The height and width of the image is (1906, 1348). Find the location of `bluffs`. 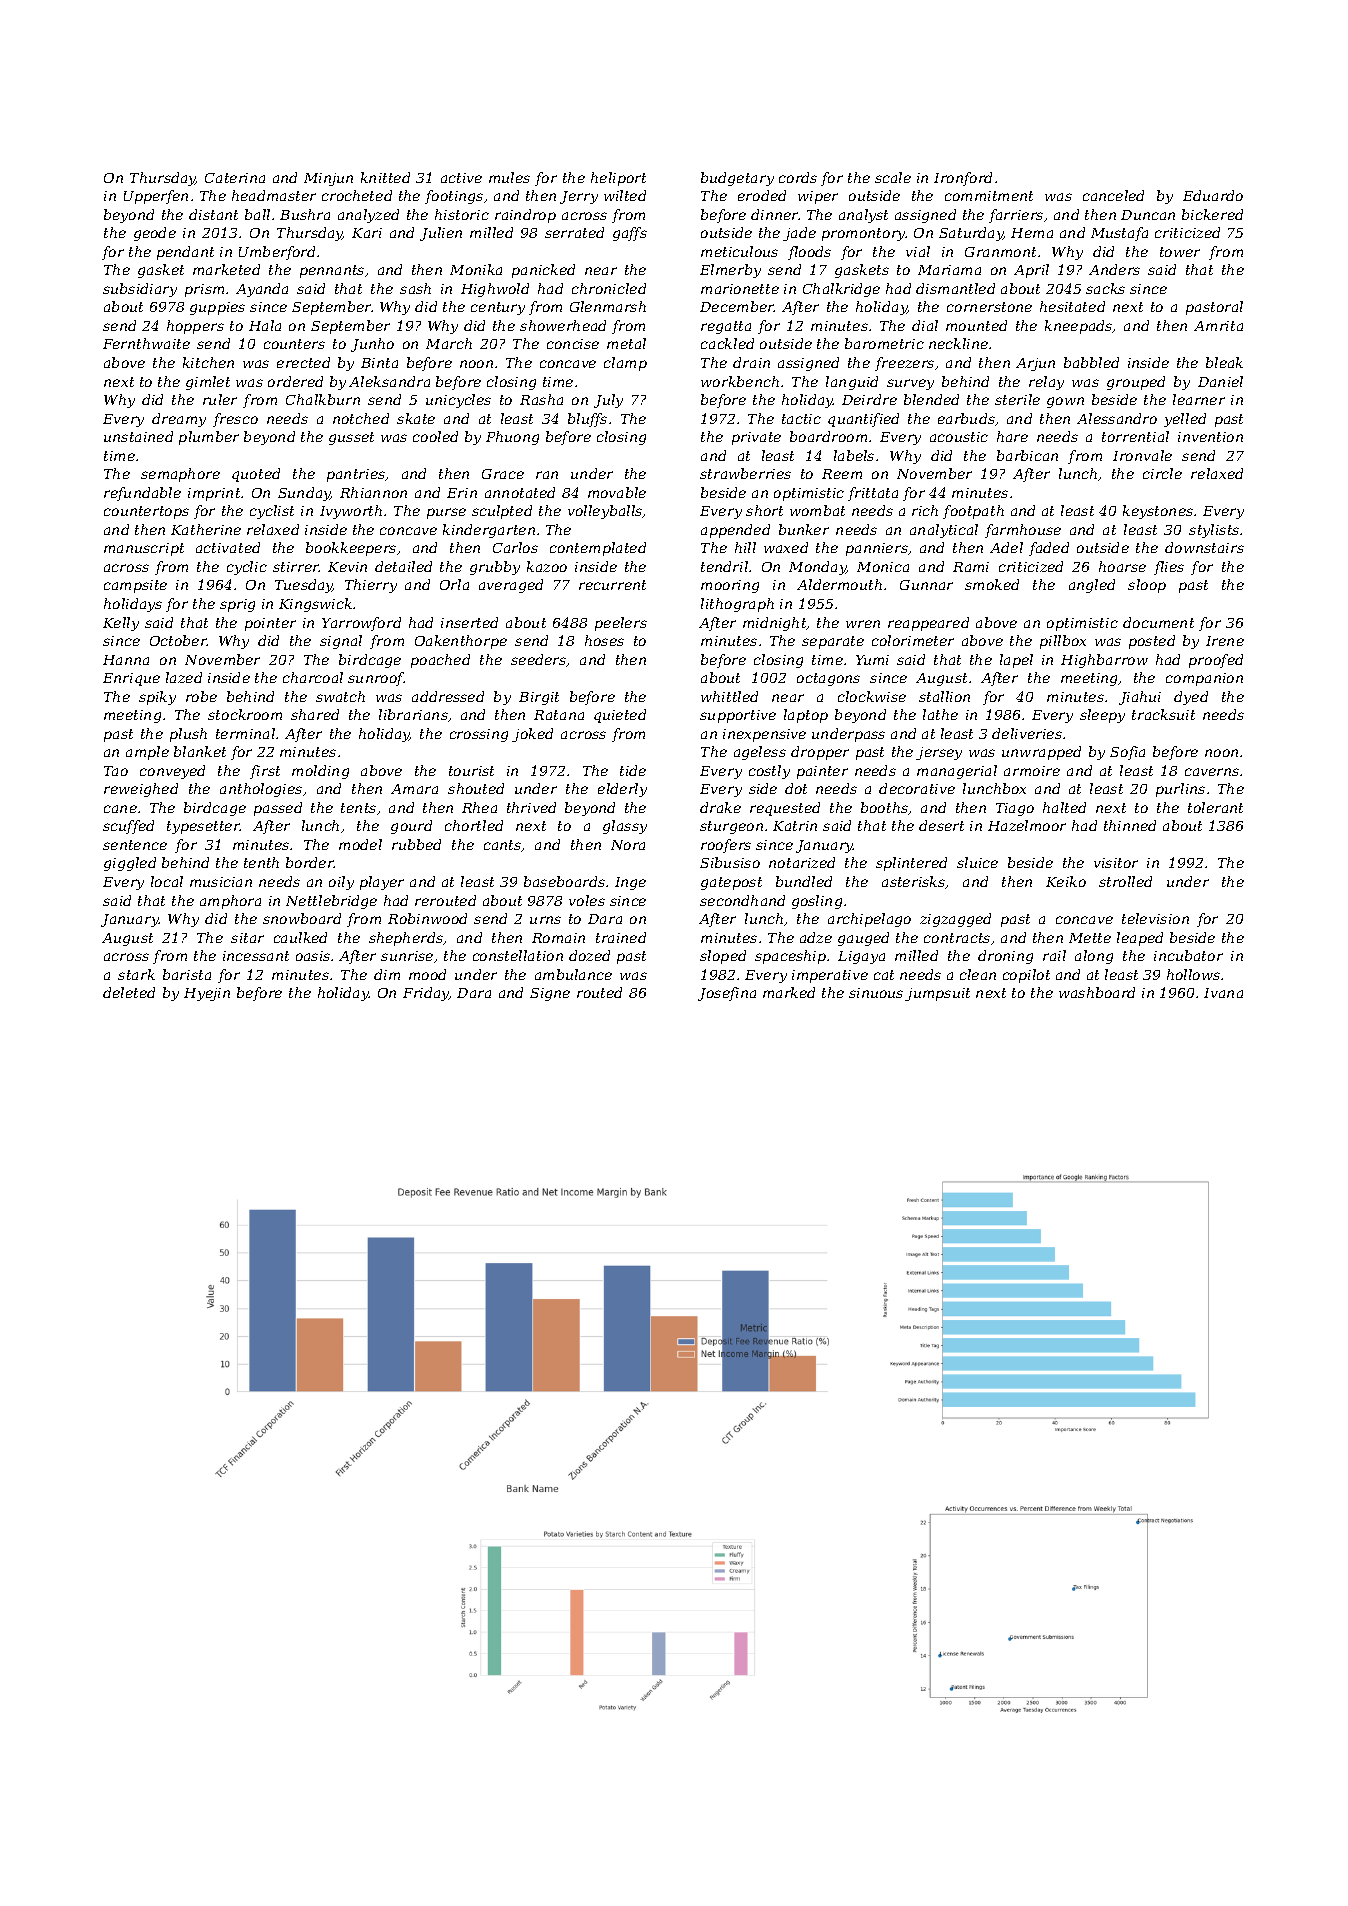

bluffs is located at coordinates (587, 420).
